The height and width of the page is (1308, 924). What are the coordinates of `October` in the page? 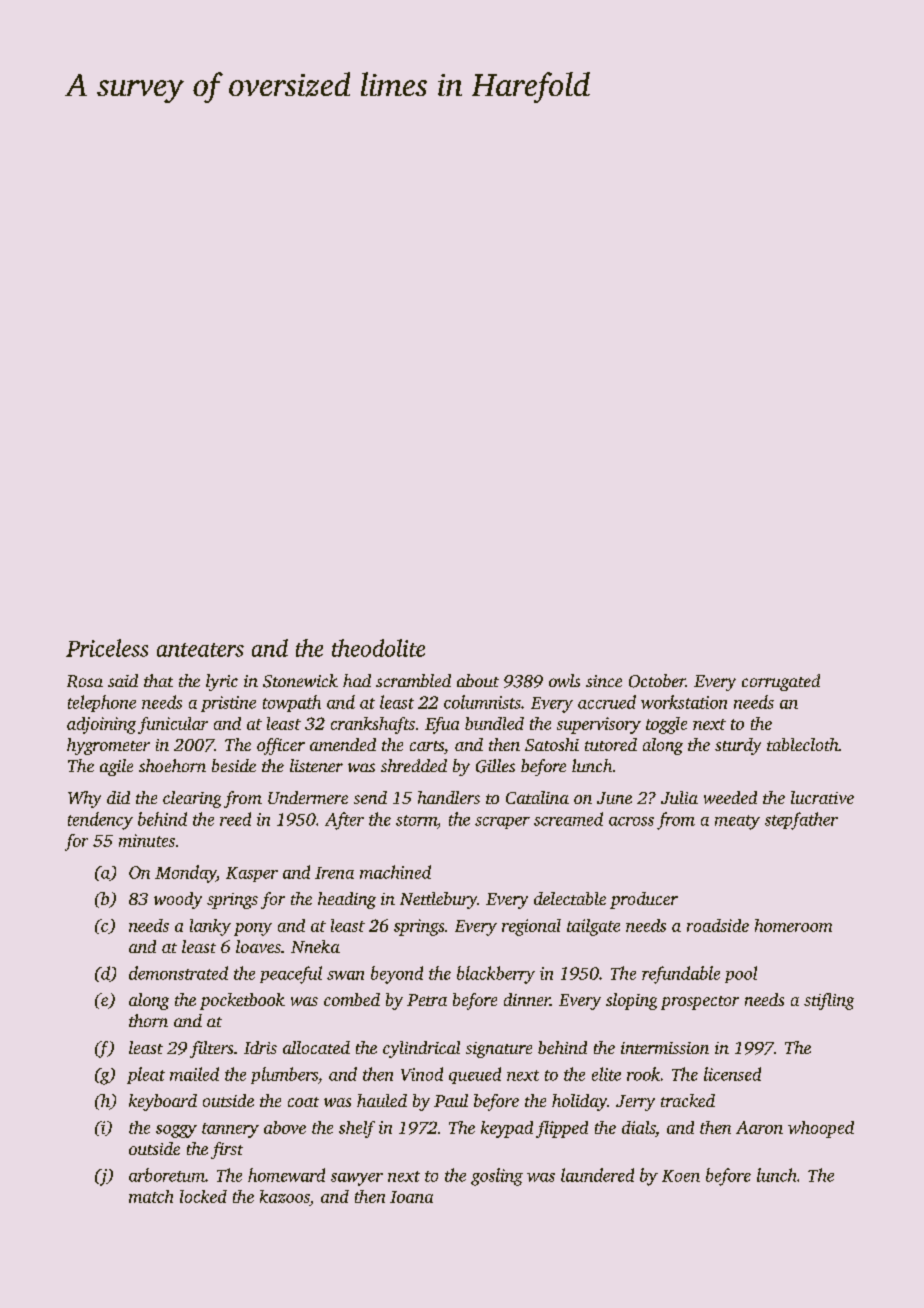 It's located at (657, 681).
